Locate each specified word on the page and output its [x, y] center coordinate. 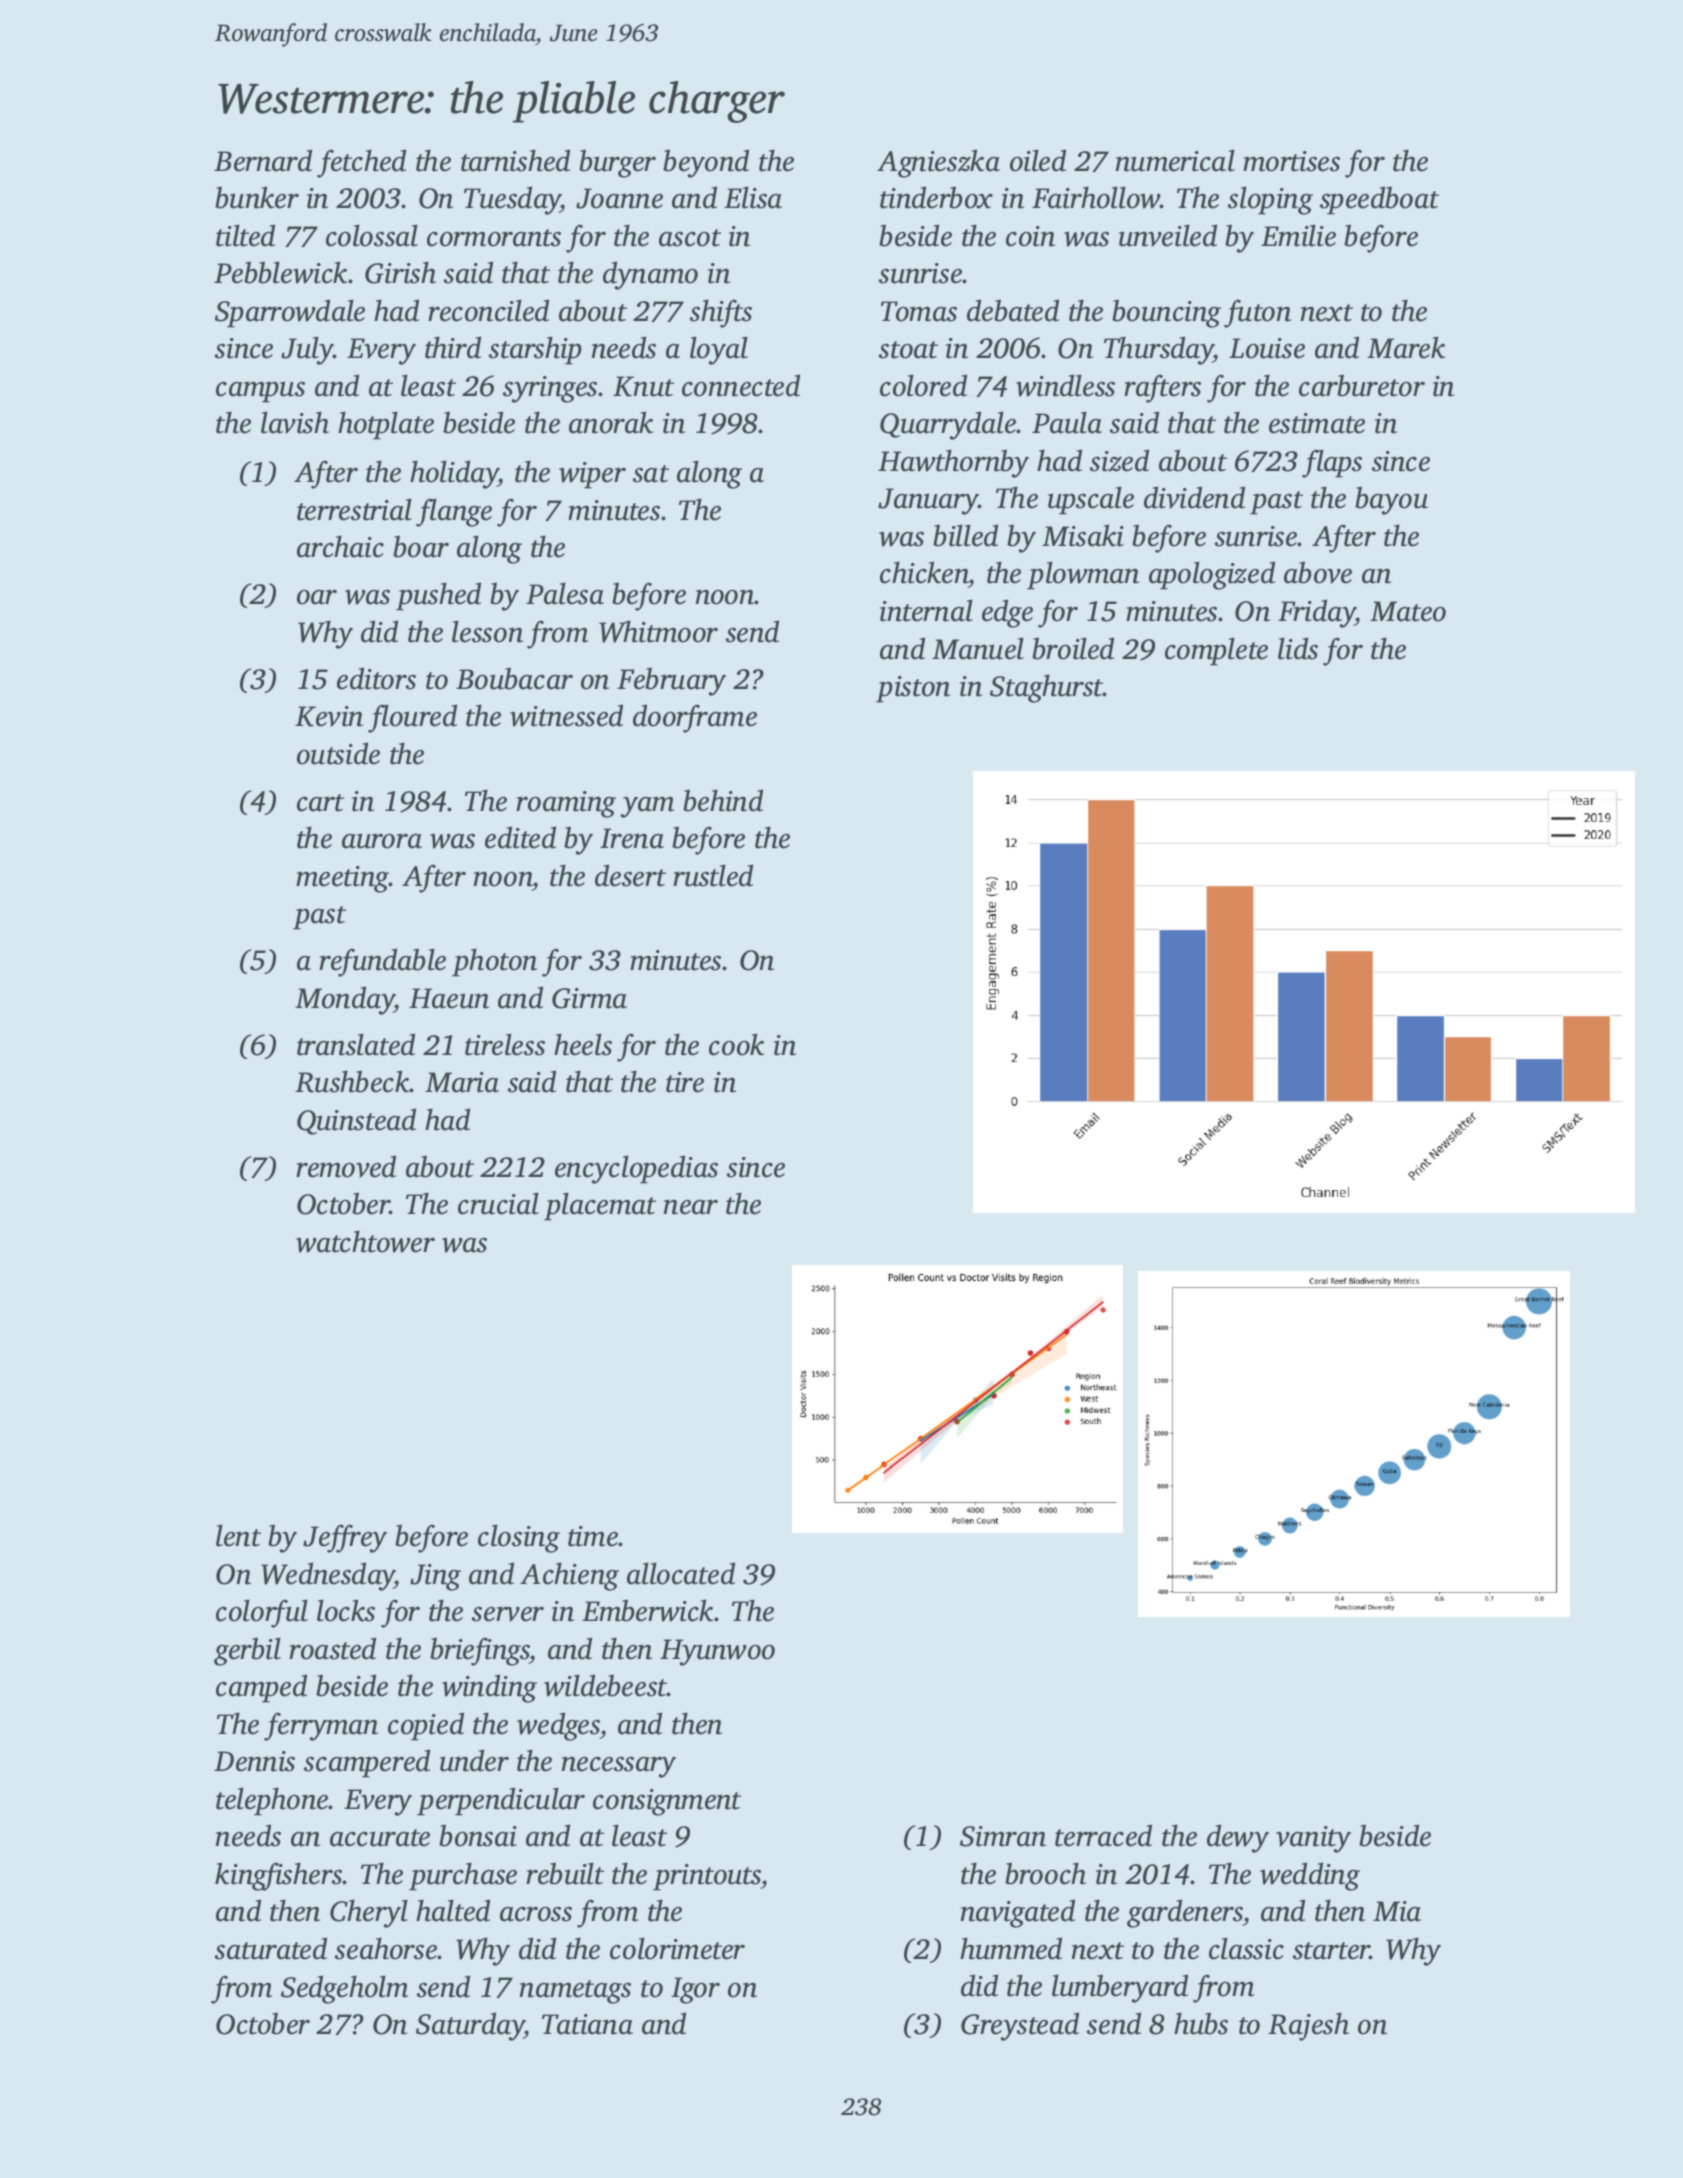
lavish [295, 422]
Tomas [919, 311]
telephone [272, 1801]
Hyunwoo [717, 1652]
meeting [342, 879]
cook [736, 1044]
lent [238, 1535]
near [691, 1207]
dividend [1194, 497]
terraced [1103, 1835]
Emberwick [647, 1610]
